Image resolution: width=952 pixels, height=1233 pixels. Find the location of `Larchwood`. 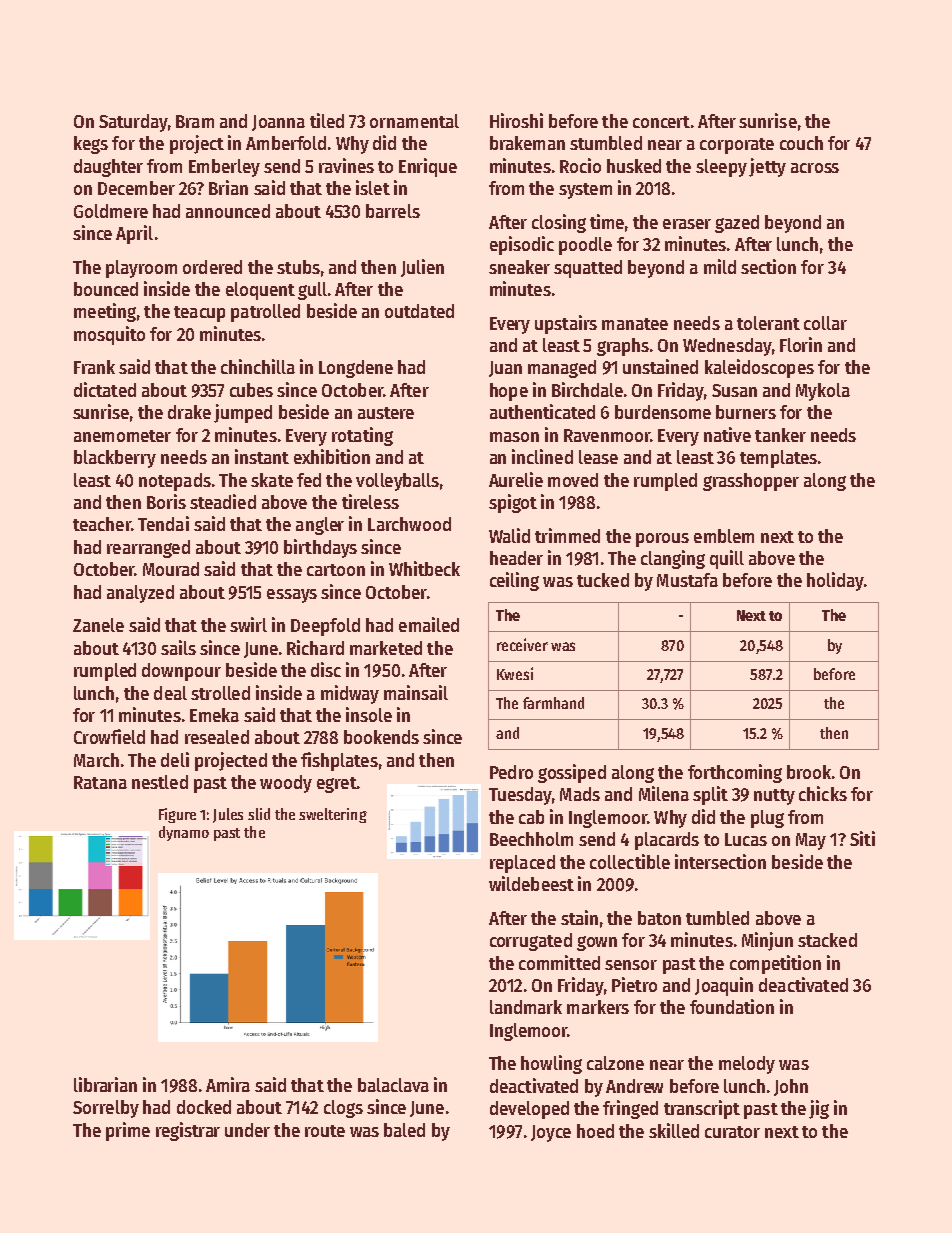

Larchwood is located at coordinates (409, 524).
